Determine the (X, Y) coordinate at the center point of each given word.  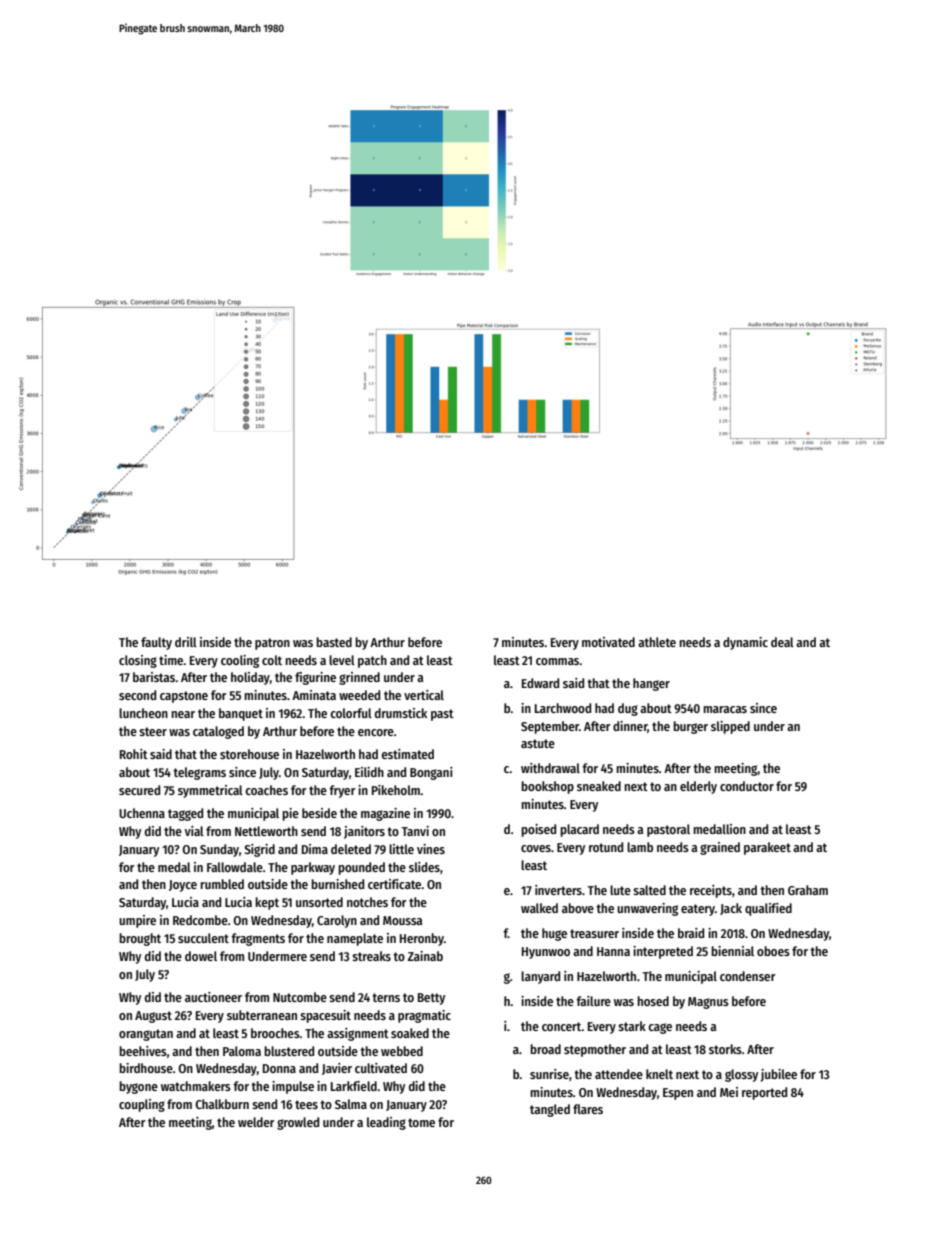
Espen (678, 1094)
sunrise (549, 1074)
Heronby (422, 939)
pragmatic (424, 1016)
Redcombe (200, 920)
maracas (725, 709)
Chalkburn (222, 1104)
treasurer (594, 933)
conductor (747, 786)
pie (290, 814)
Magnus (708, 1003)
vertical (424, 695)
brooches (275, 1033)
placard (579, 830)
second (137, 695)
